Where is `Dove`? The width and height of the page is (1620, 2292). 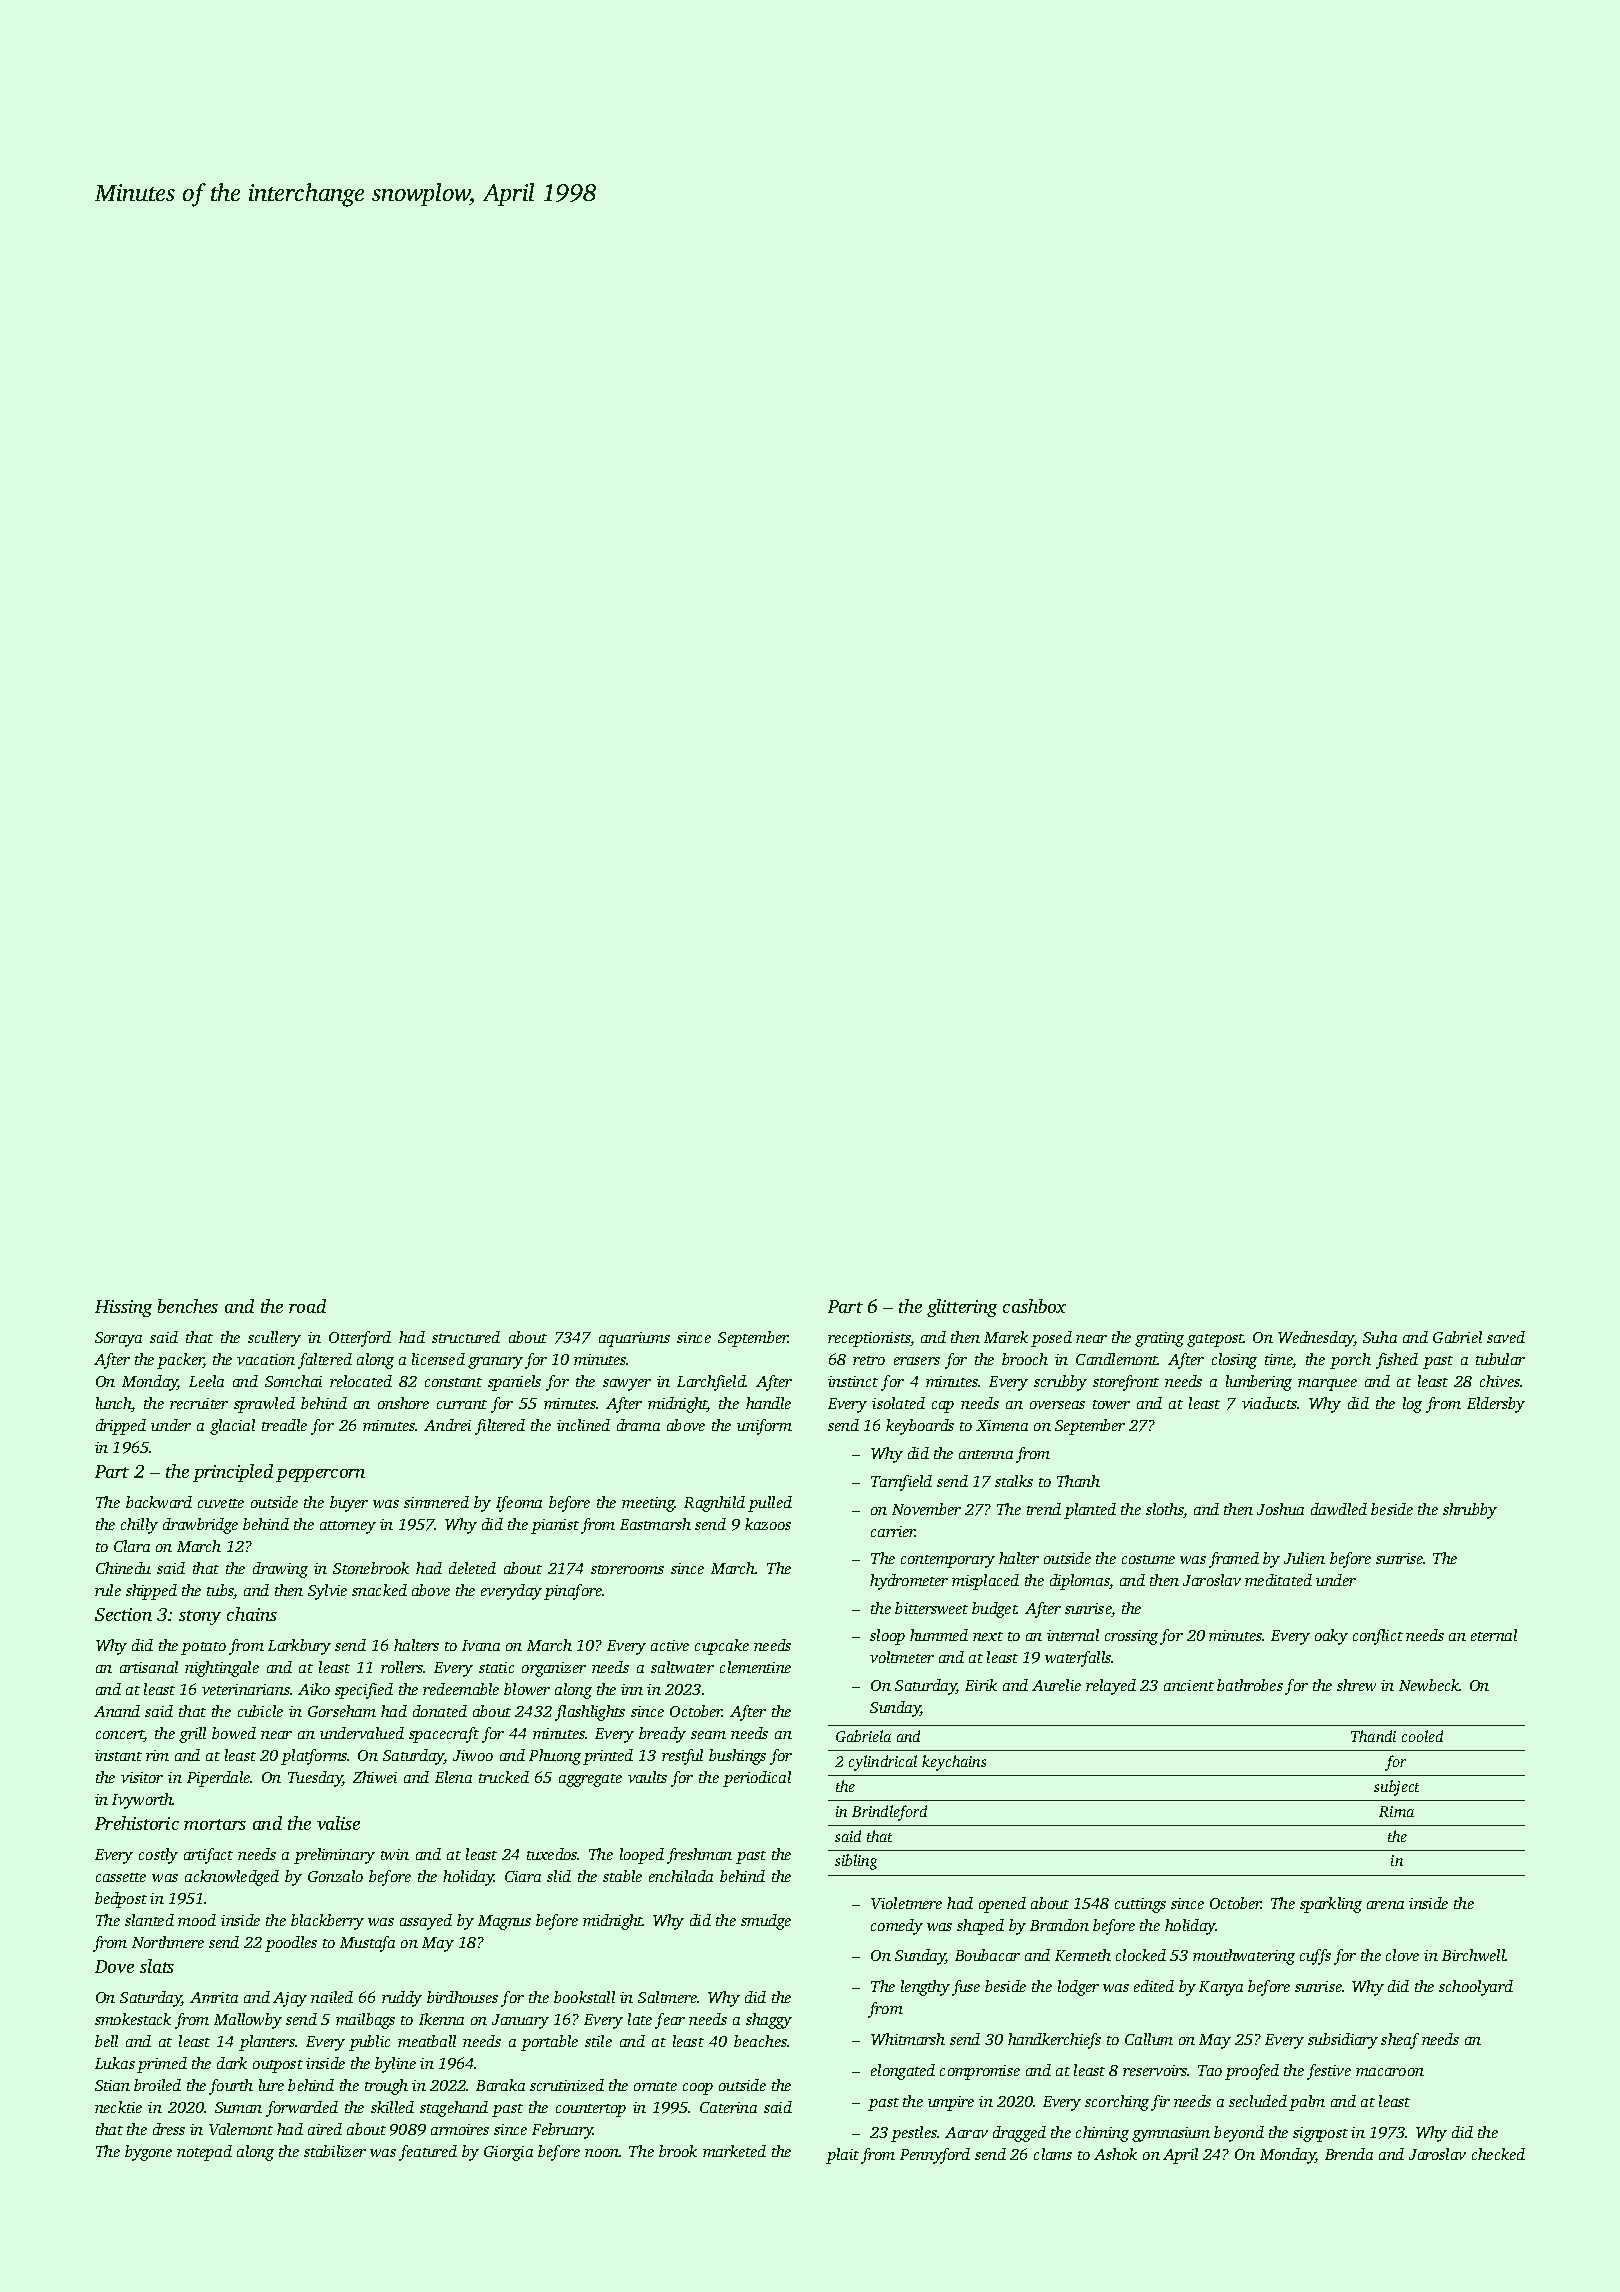 Dove is located at coordinates (114, 1966).
